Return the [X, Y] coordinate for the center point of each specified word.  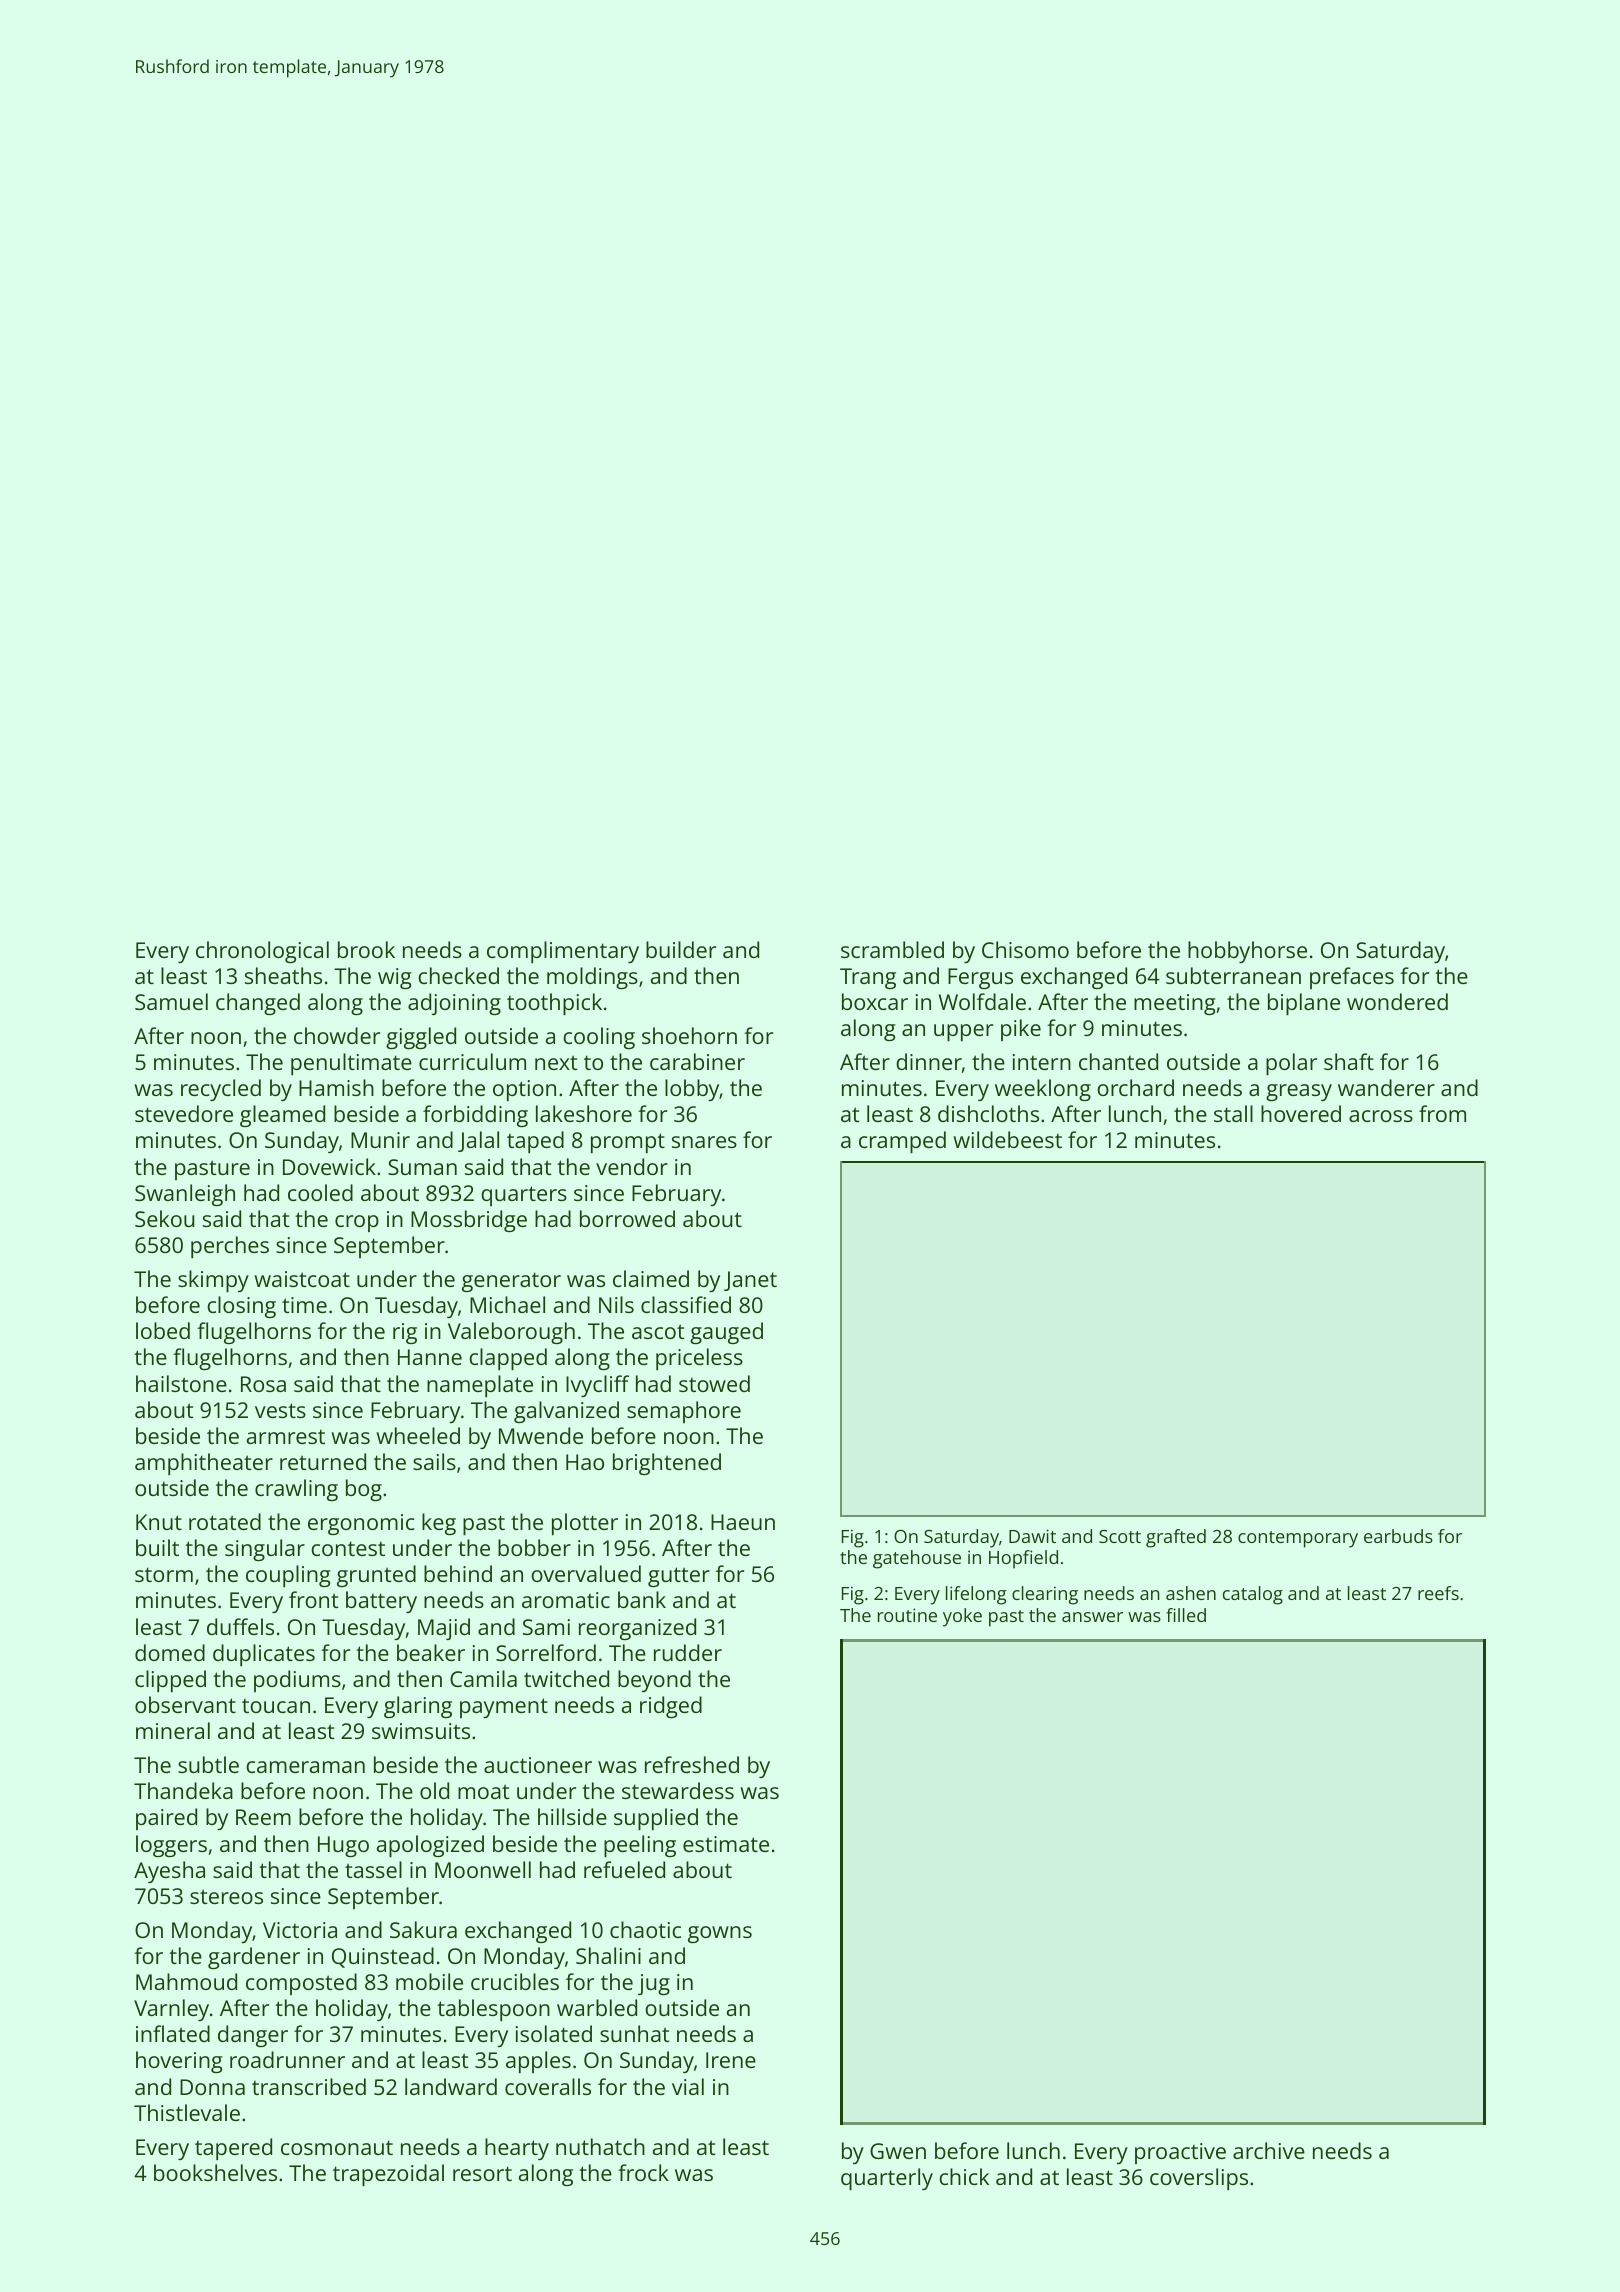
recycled [221, 1090]
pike [1021, 1030]
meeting [1175, 1004]
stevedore [184, 1113]
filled [1186, 1615]
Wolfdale [982, 1001]
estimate [726, 1844]
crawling [296, 1490]
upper [963, 1032]
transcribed [309, 2086]
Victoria [300, 1930]
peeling [640, 1846]
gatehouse [917, 1559]
